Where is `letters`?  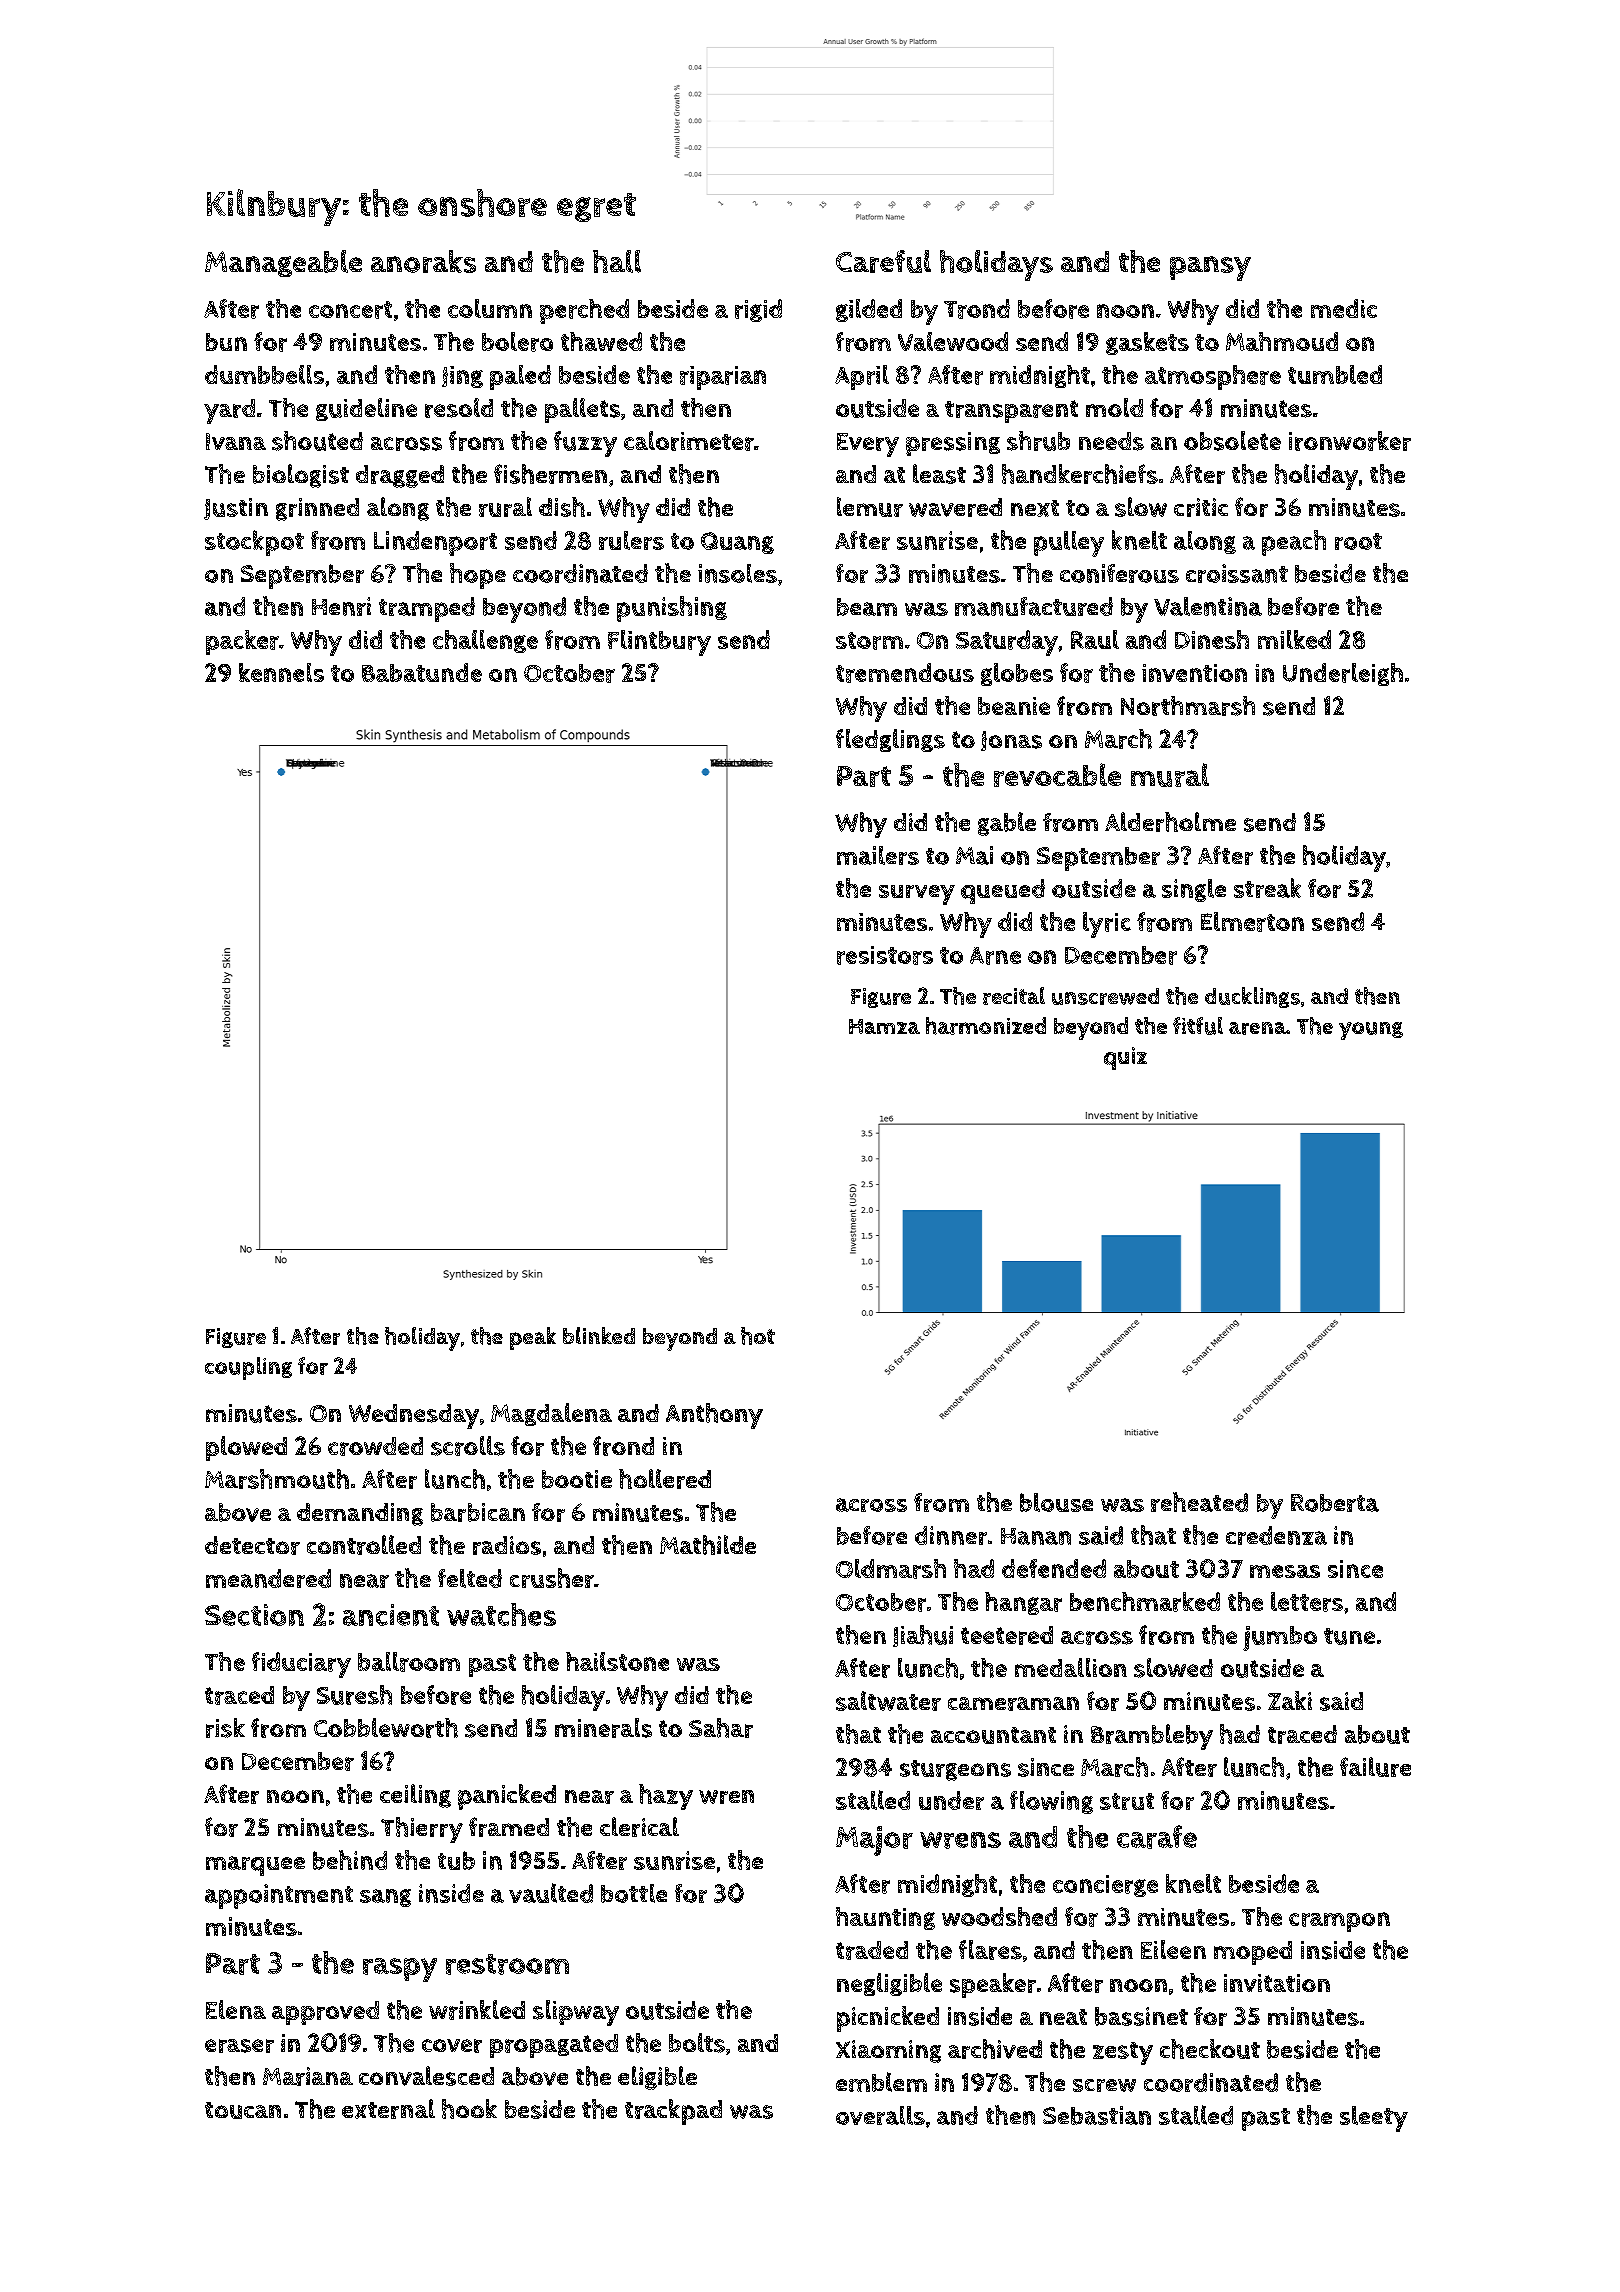
letters is located at coordinates (1307, 1602).
